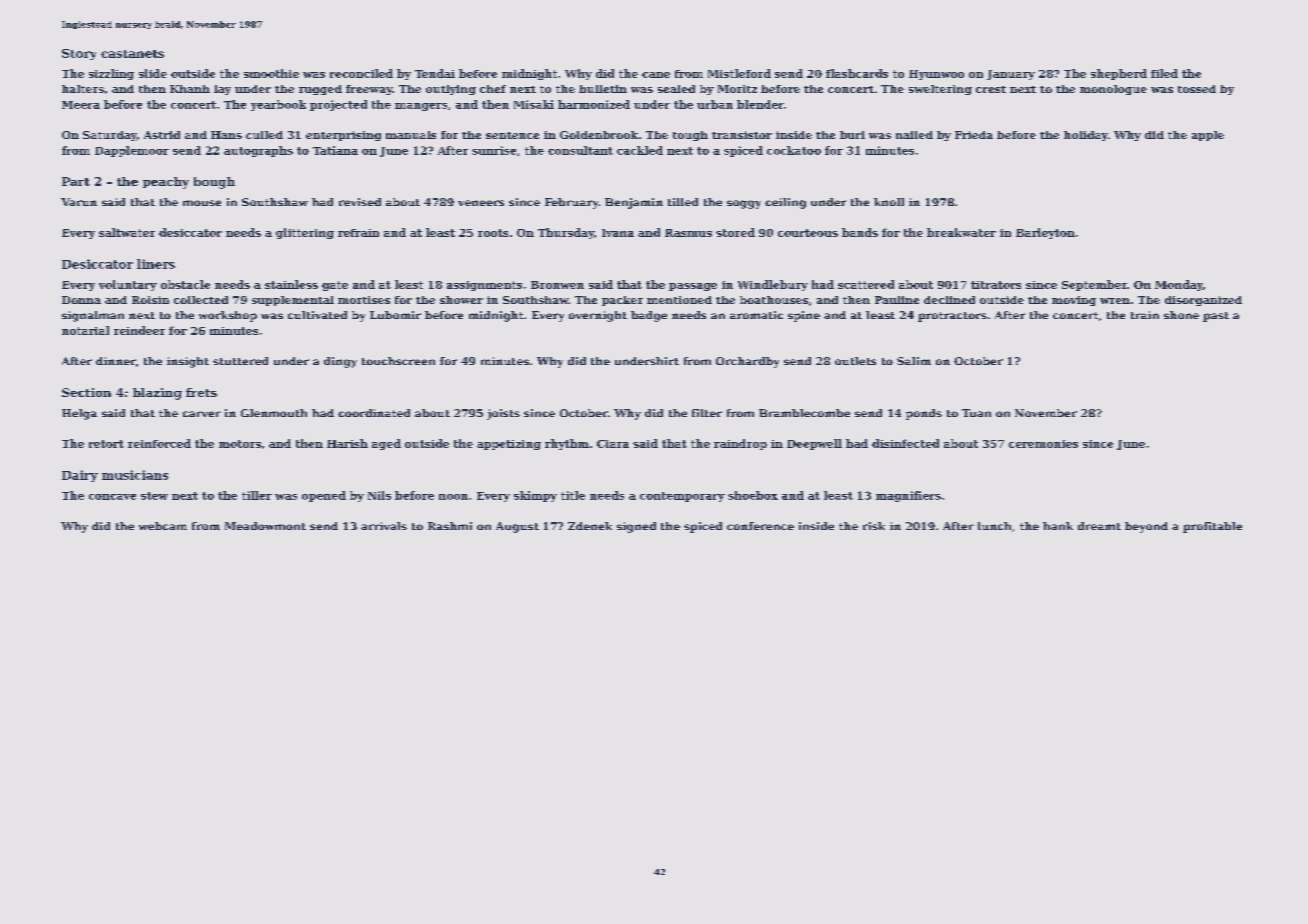 The width and height of the screenshot is (1308, 924). Describe the element at coordinates (493, 233) in the screenshot. I see `roots` at that location.
